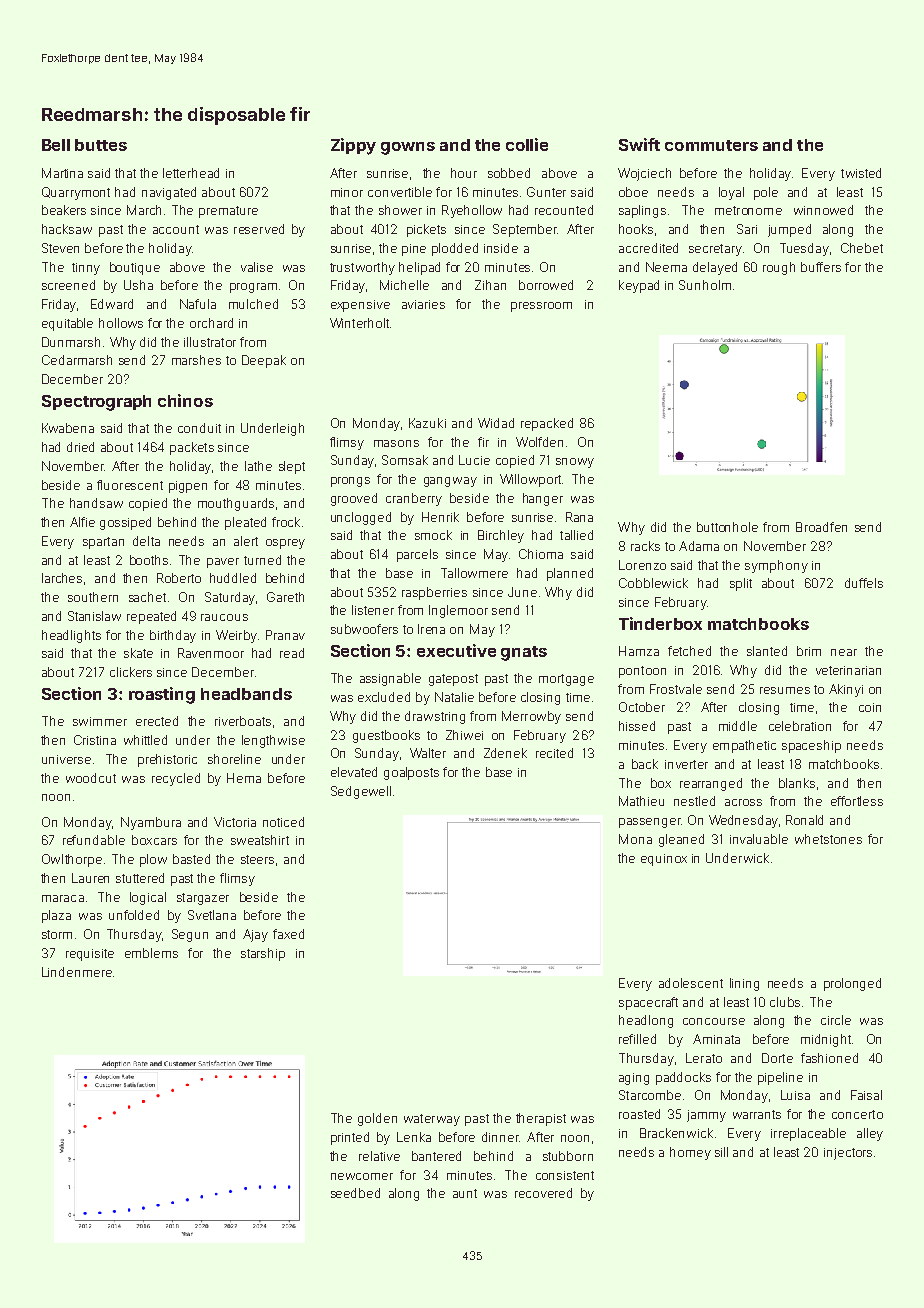  Describe the element at coordinates (210, 342) in the page. I see `illustrator` at that location.
